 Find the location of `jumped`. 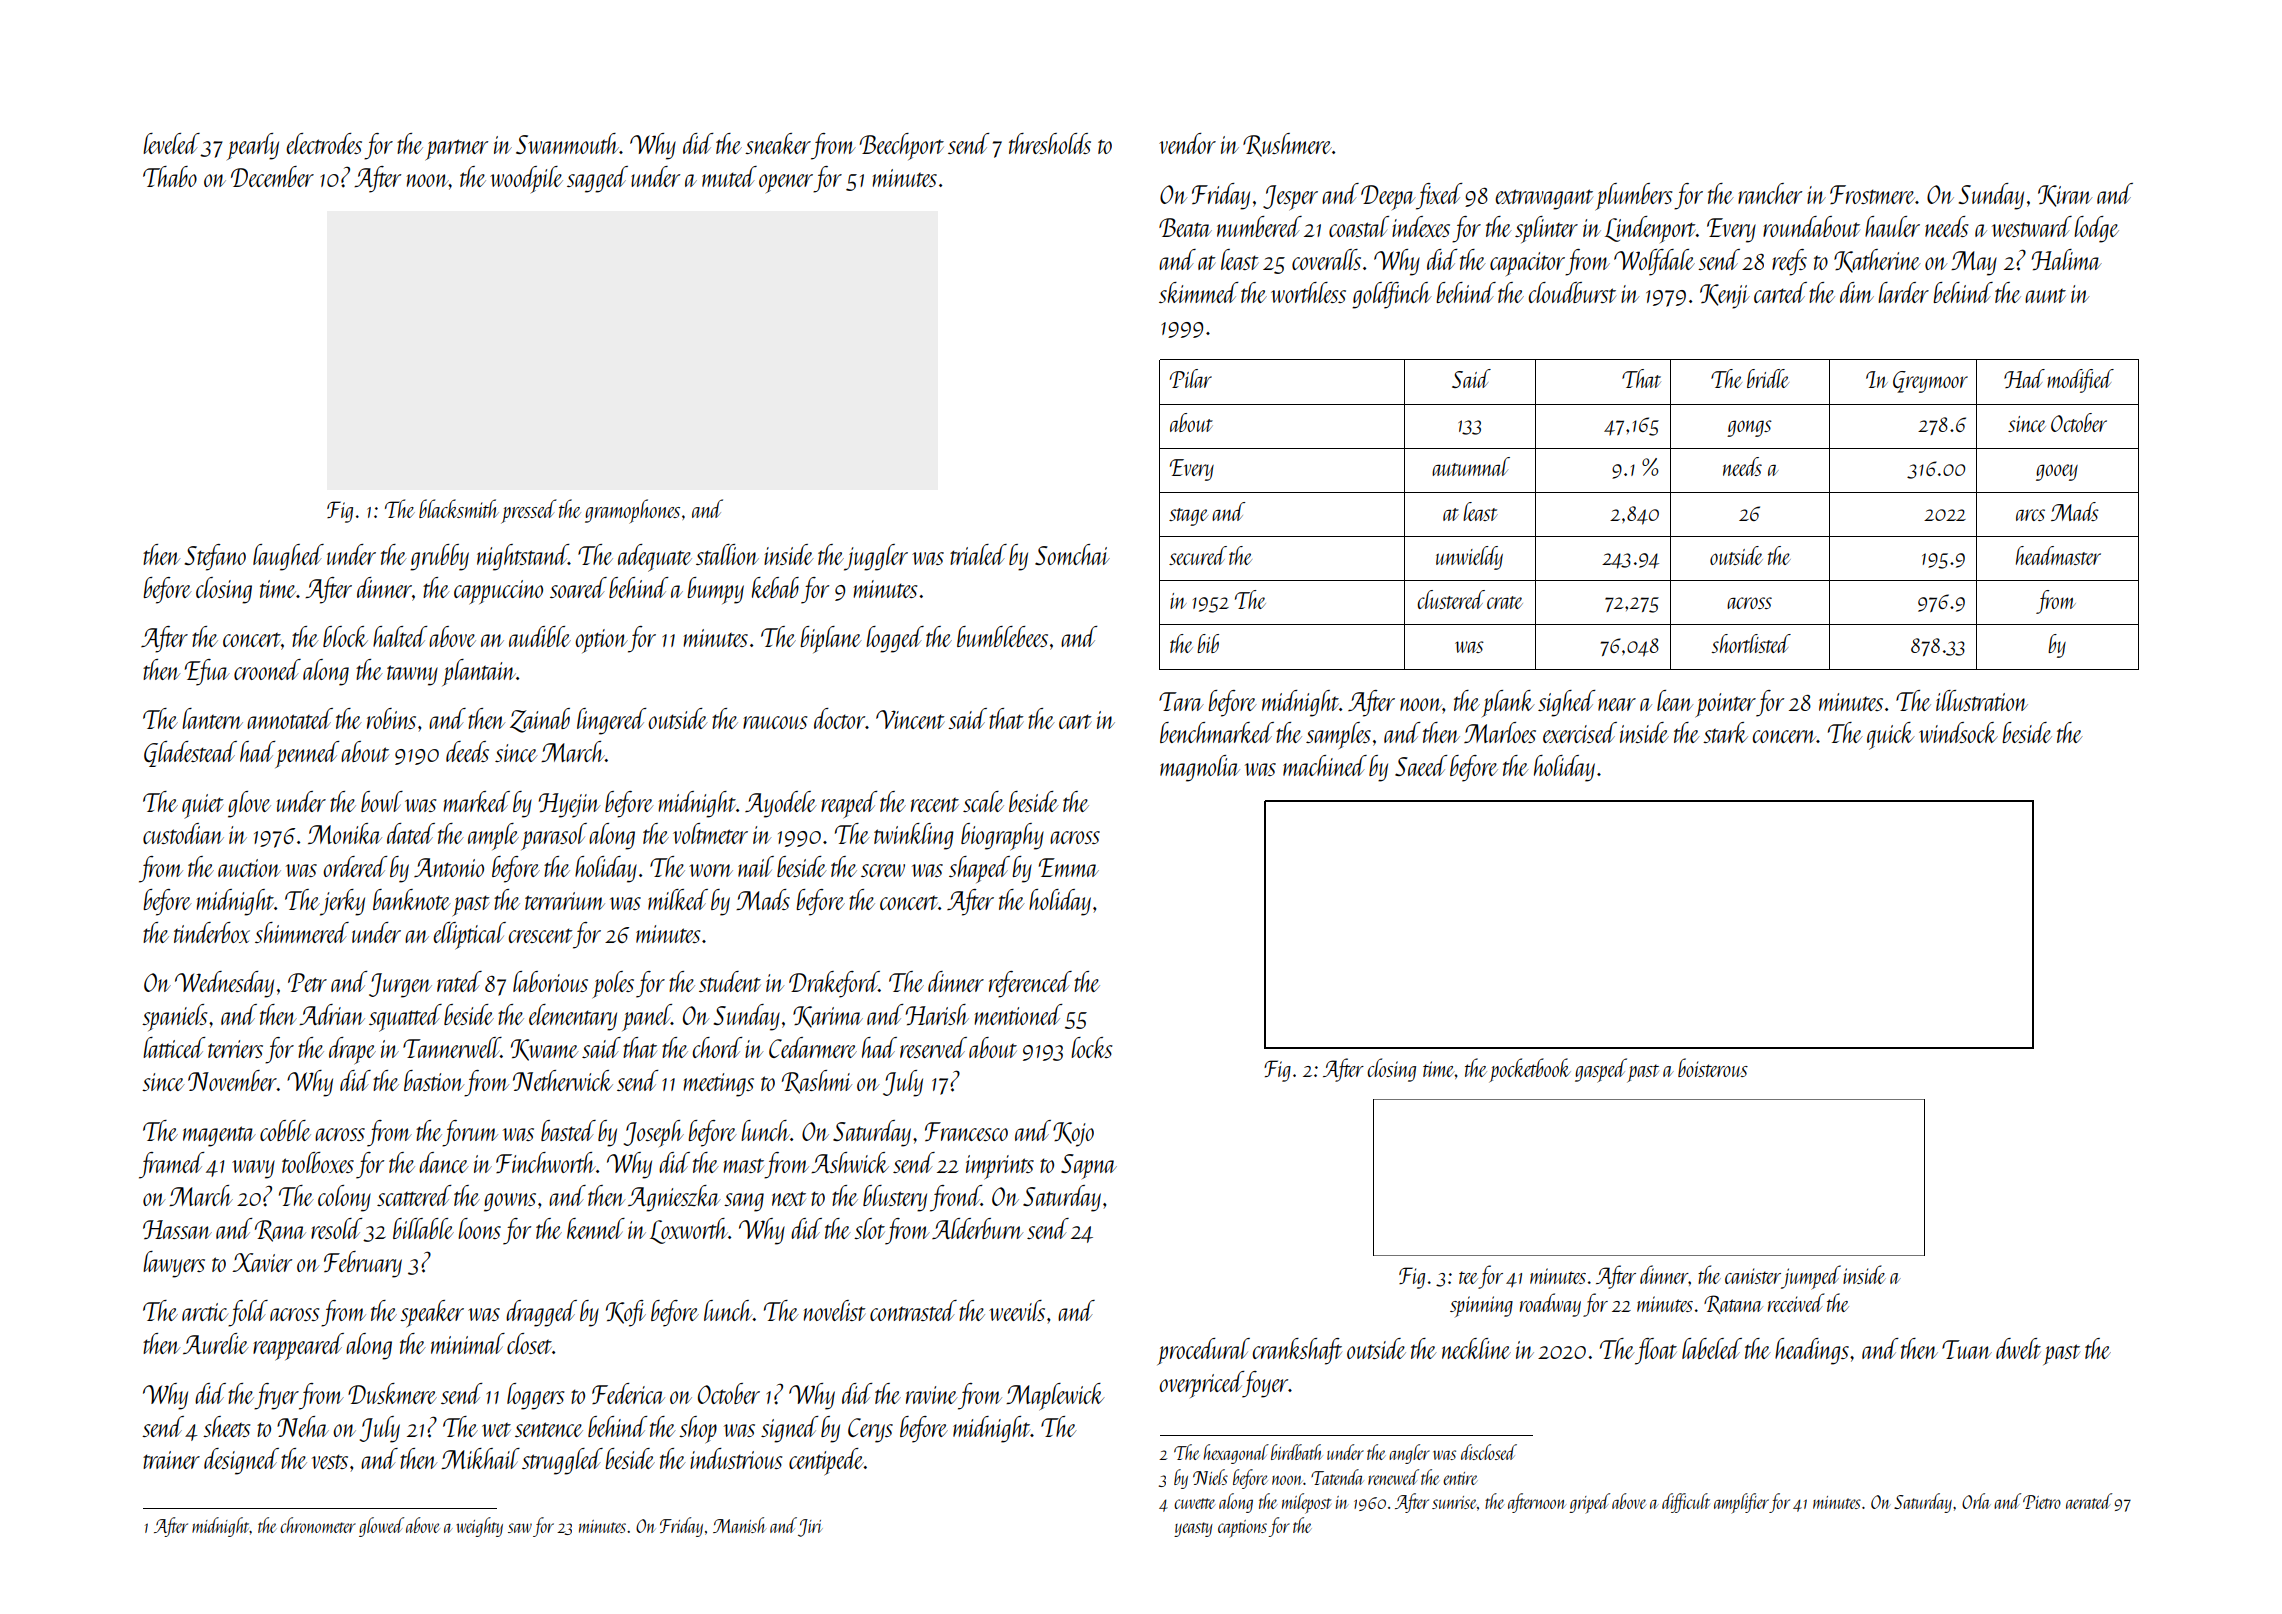

jumped is located at coordinates (1811, 1277).
